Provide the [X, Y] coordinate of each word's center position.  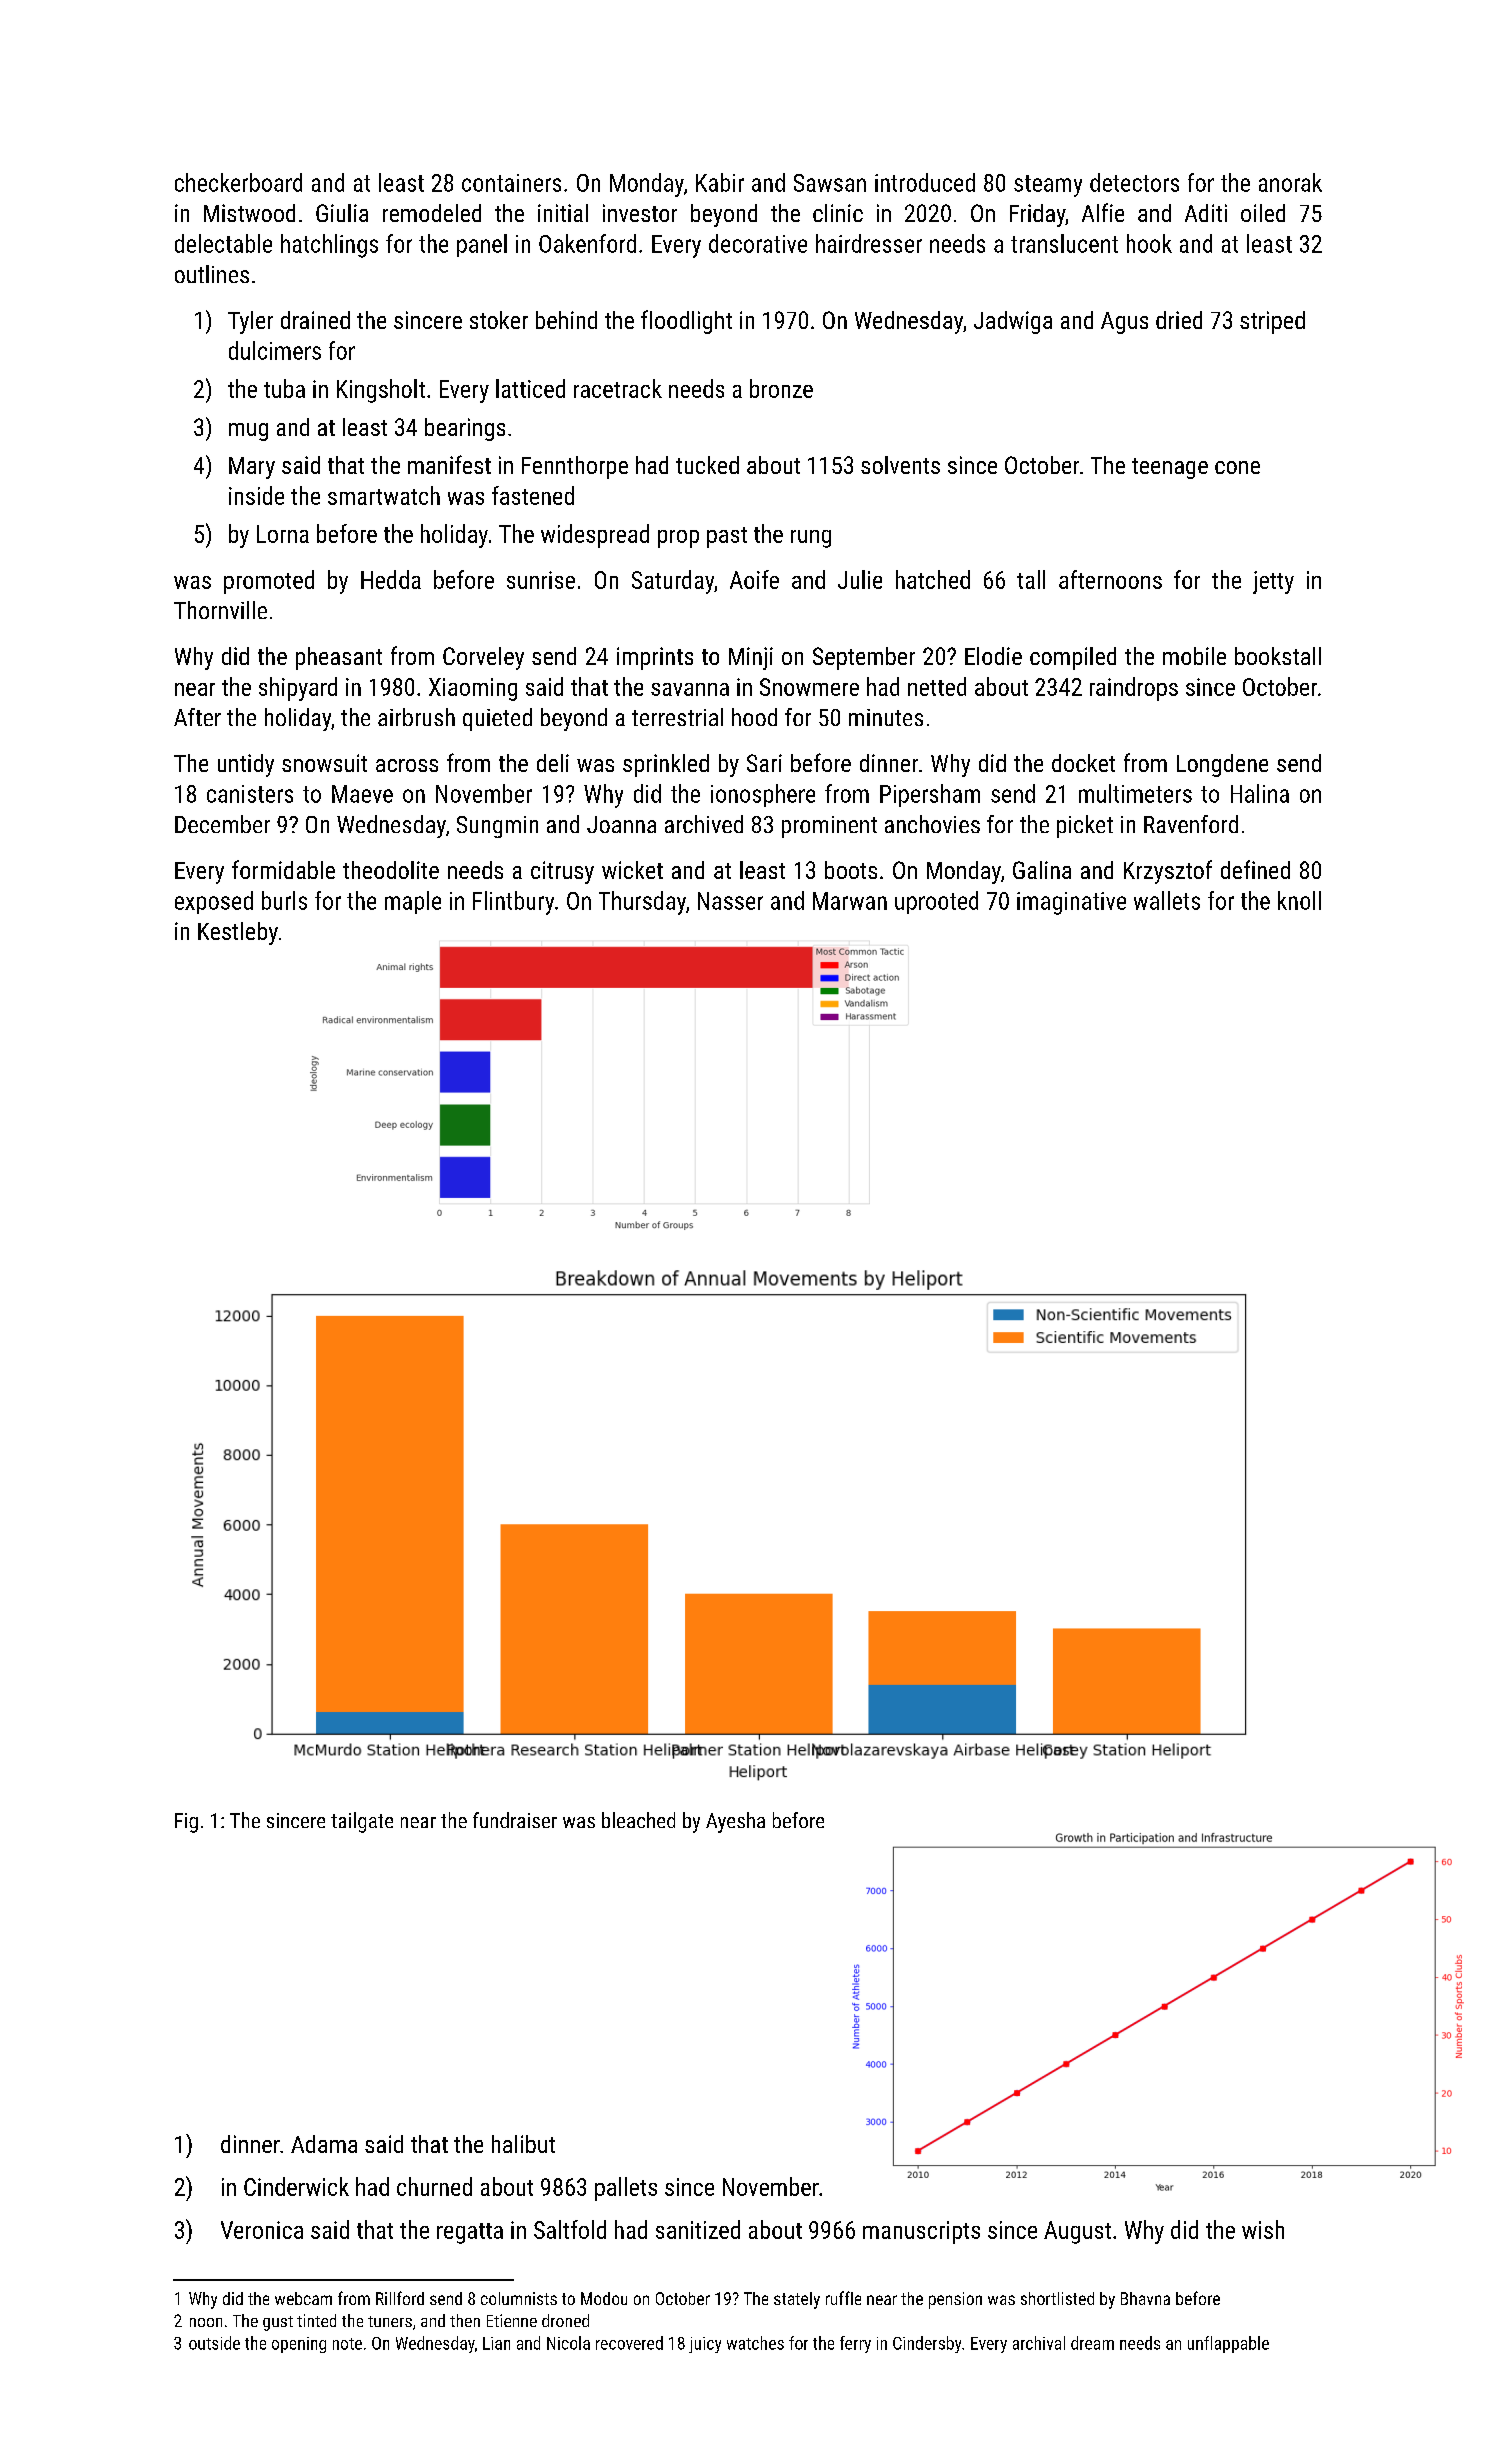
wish [1263, 2229]
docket [1083, 763]
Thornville [220, 610]
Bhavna [1145, 2298]
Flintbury [513, 903]
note [347, 2344]
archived [704, 824]
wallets [1167, 900]
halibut [523, 2144]
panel [482, 245]
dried [1179, 320]
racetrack [618, 388]
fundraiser [515, 1820]
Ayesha [735, 1822]
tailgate [362, 1822]
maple [413, 902]
